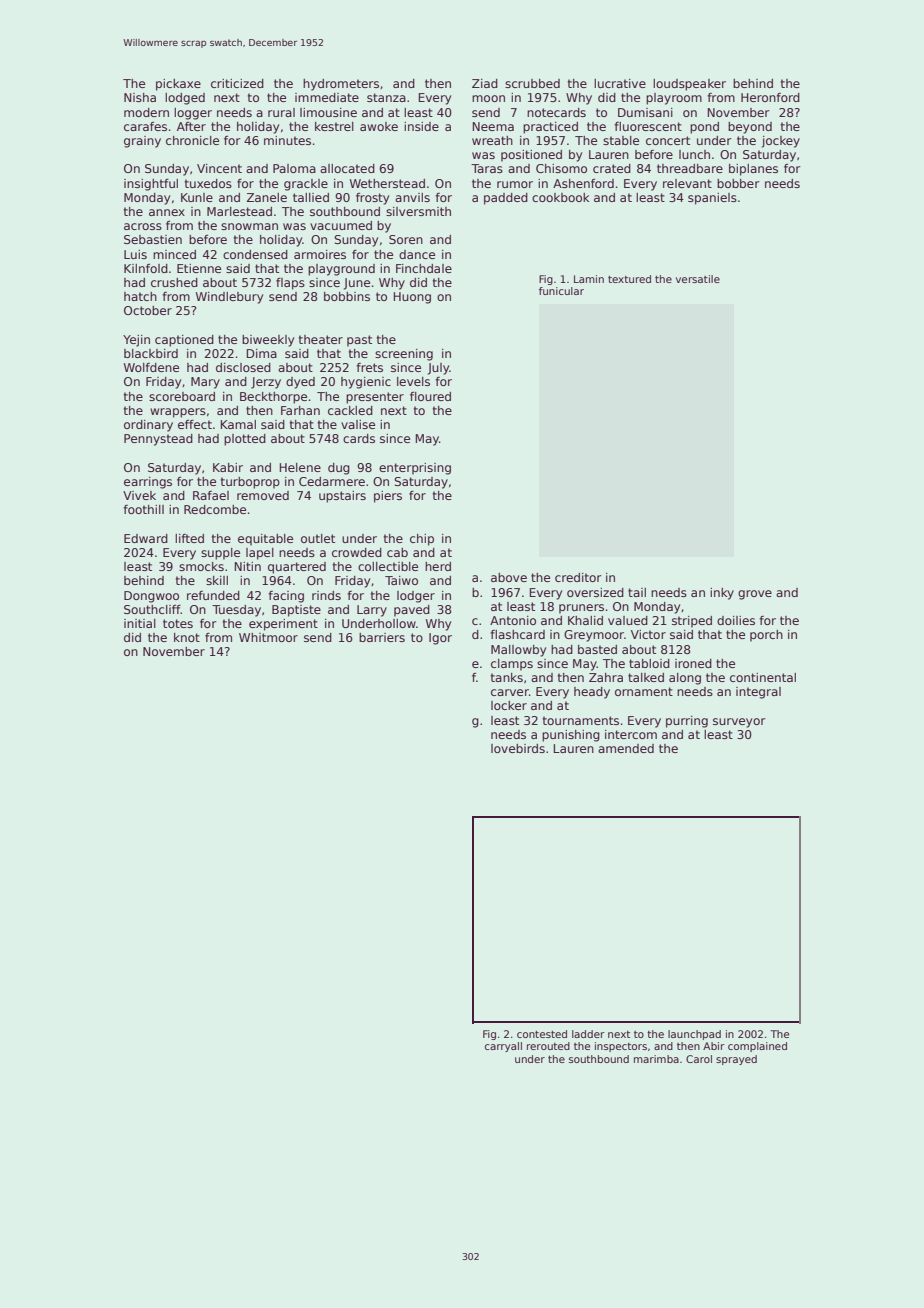 This image has height=1308, width=924. Describe the element at coordinates (637, 592) in the image. I see `tail` at that location.
